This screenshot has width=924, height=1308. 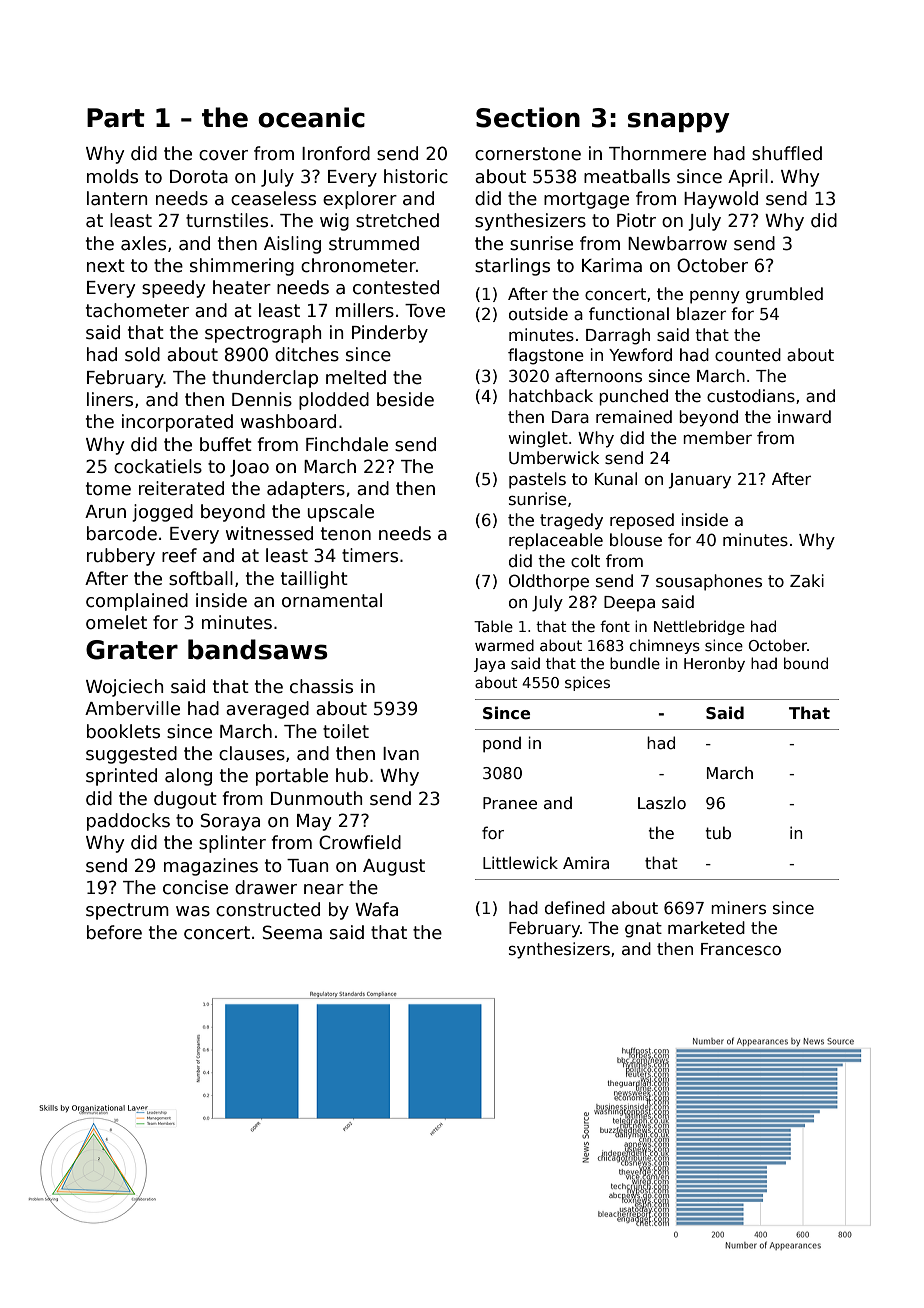 I want to click on snappy, so click(x=679, y=122).
